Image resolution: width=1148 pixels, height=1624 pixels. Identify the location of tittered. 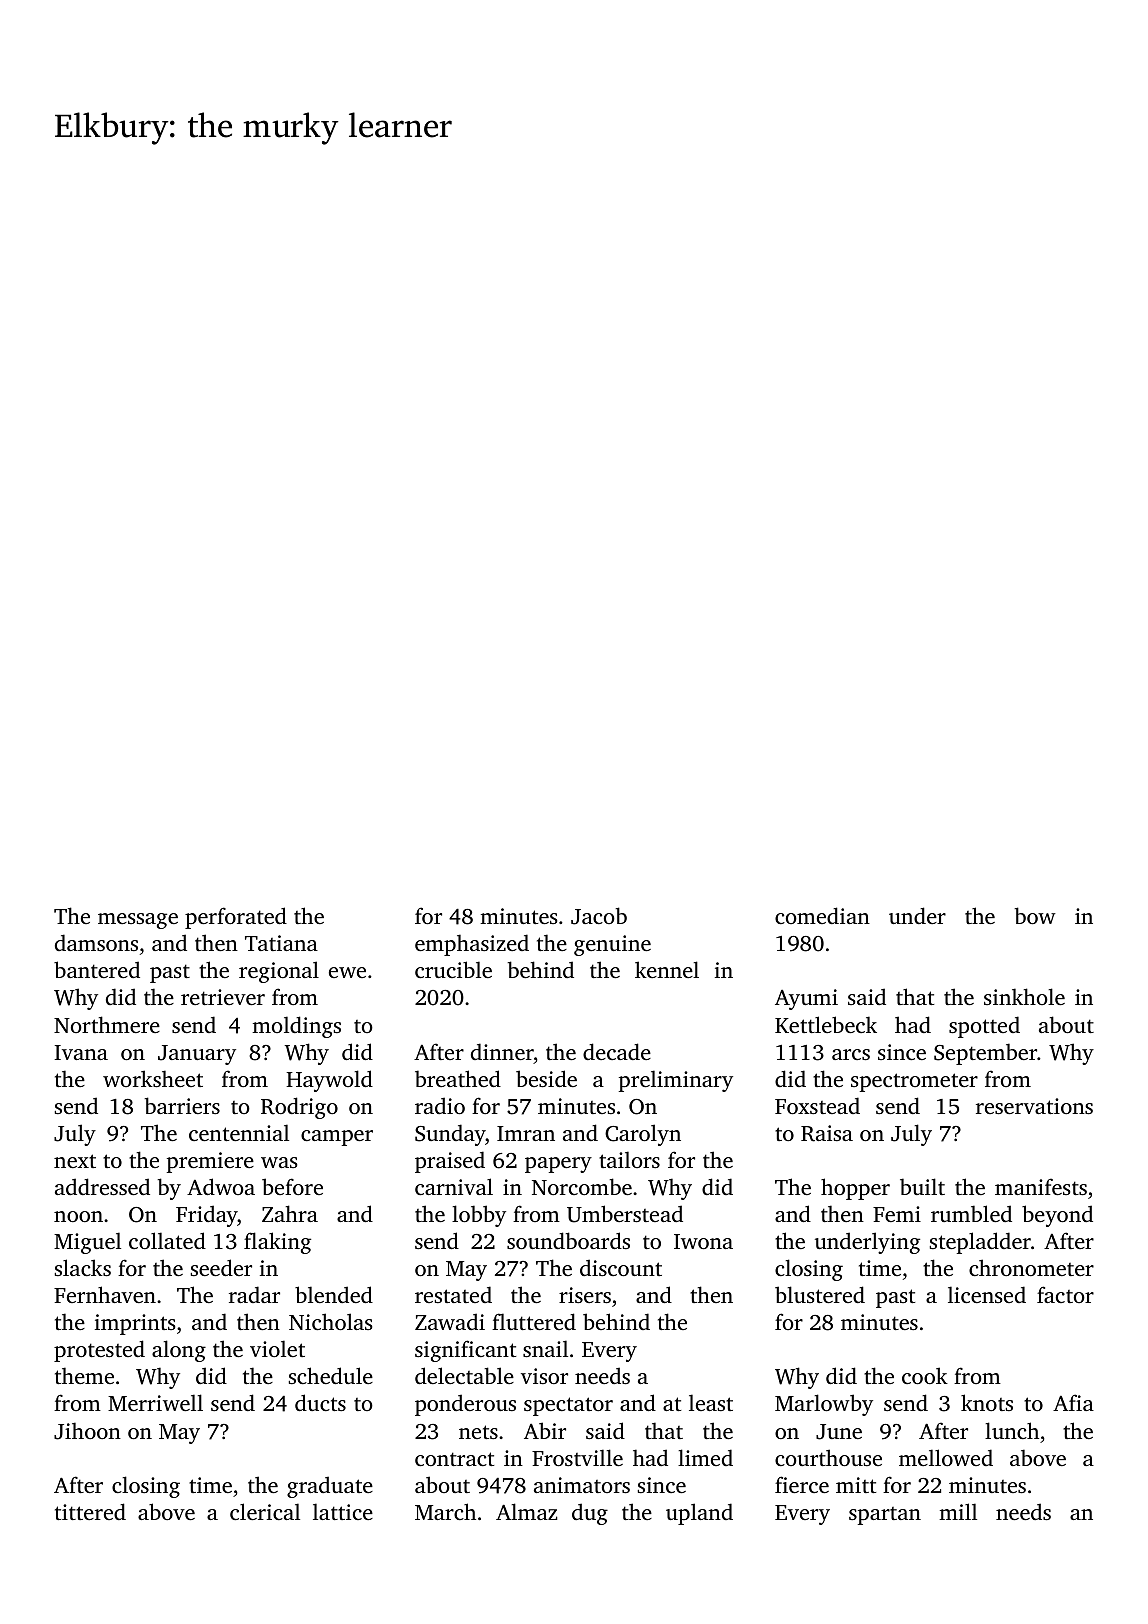
(90, 1511).
